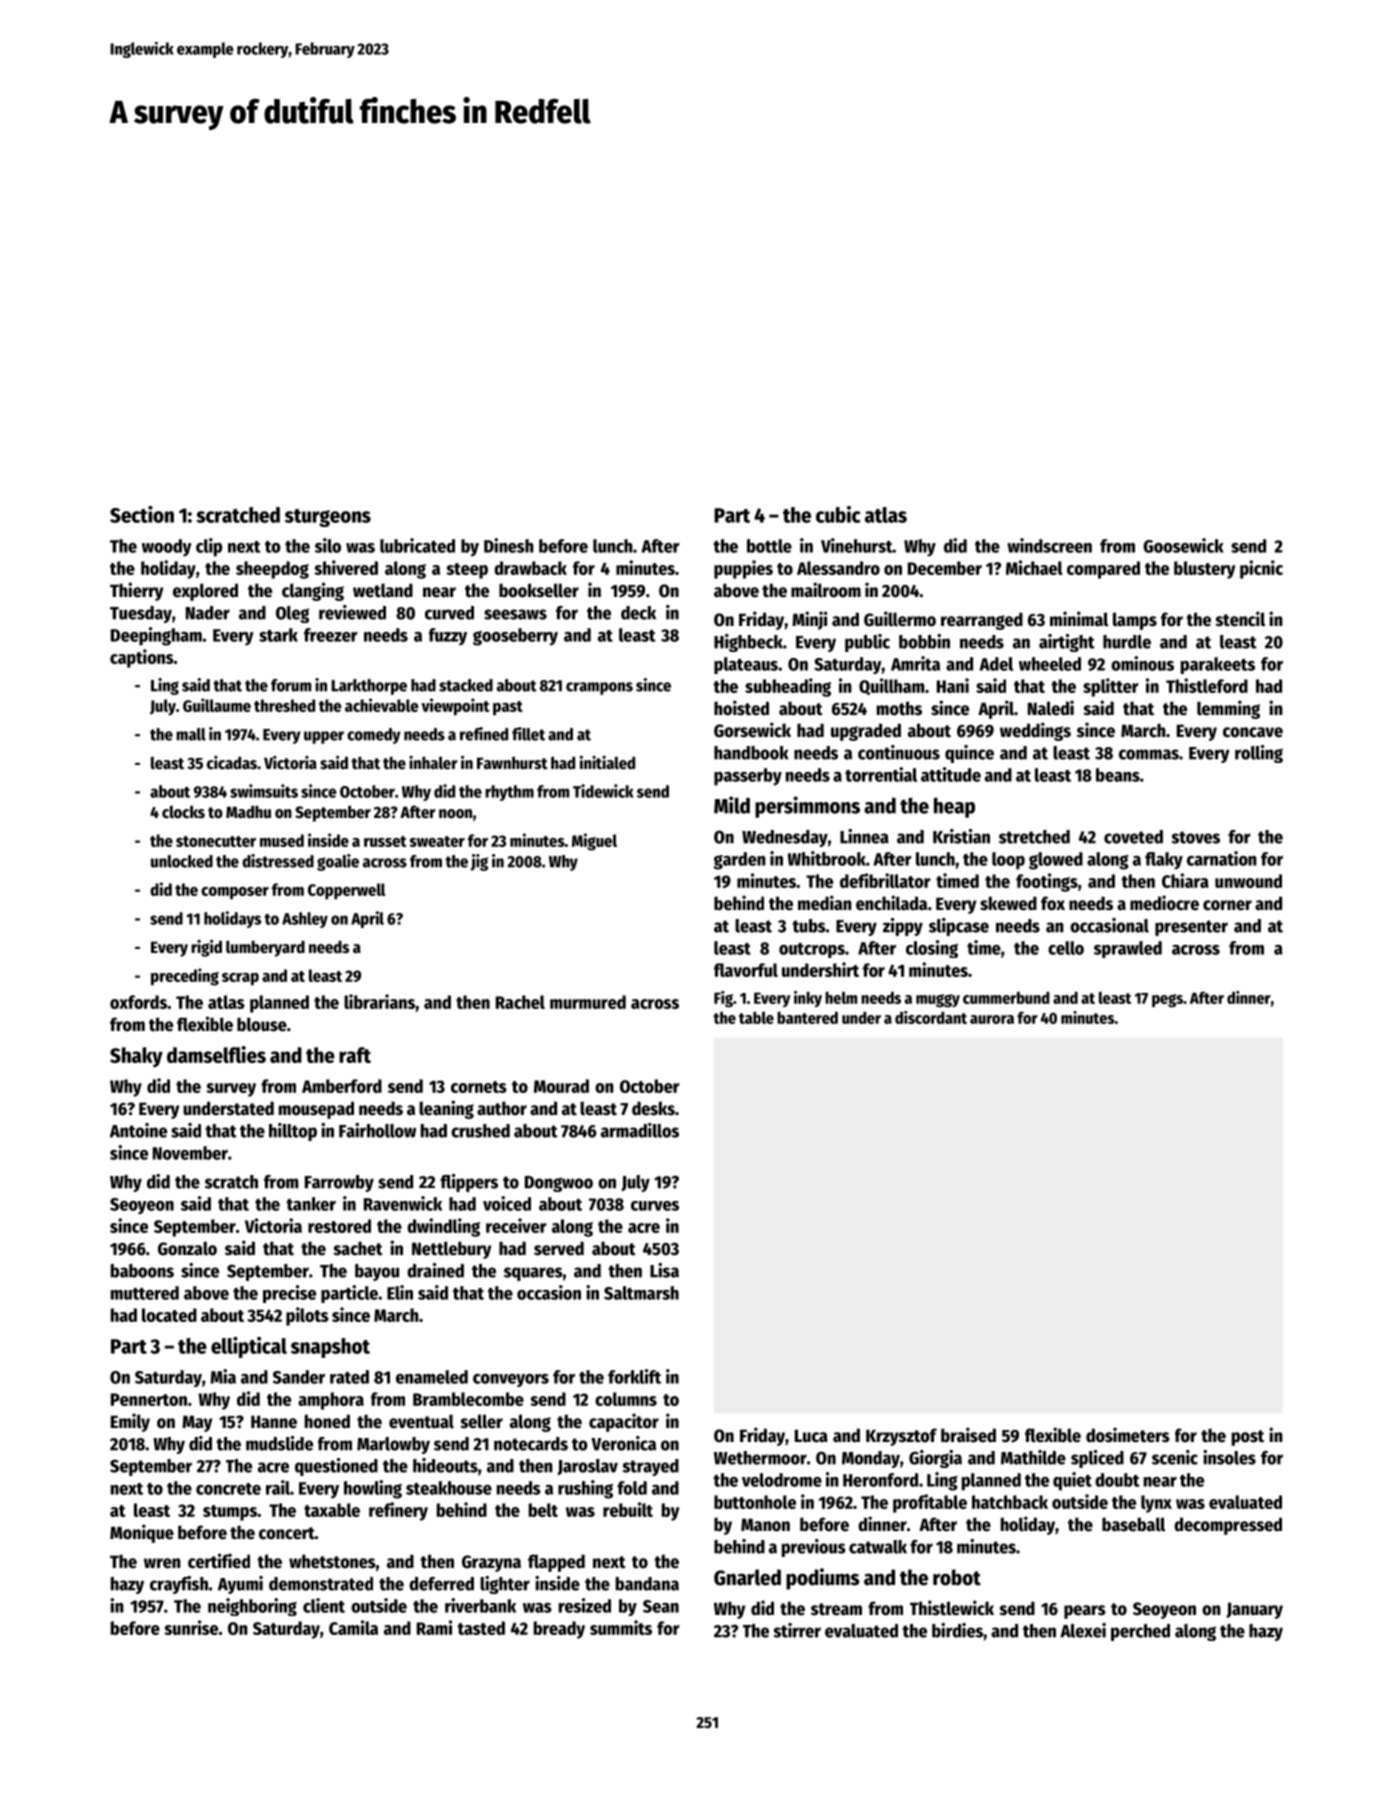 The image size is (1393, 1803). What do you see at coordinates (138, 1130) in the page?
I see `Antoine` at bounding box center [138, 1130].
